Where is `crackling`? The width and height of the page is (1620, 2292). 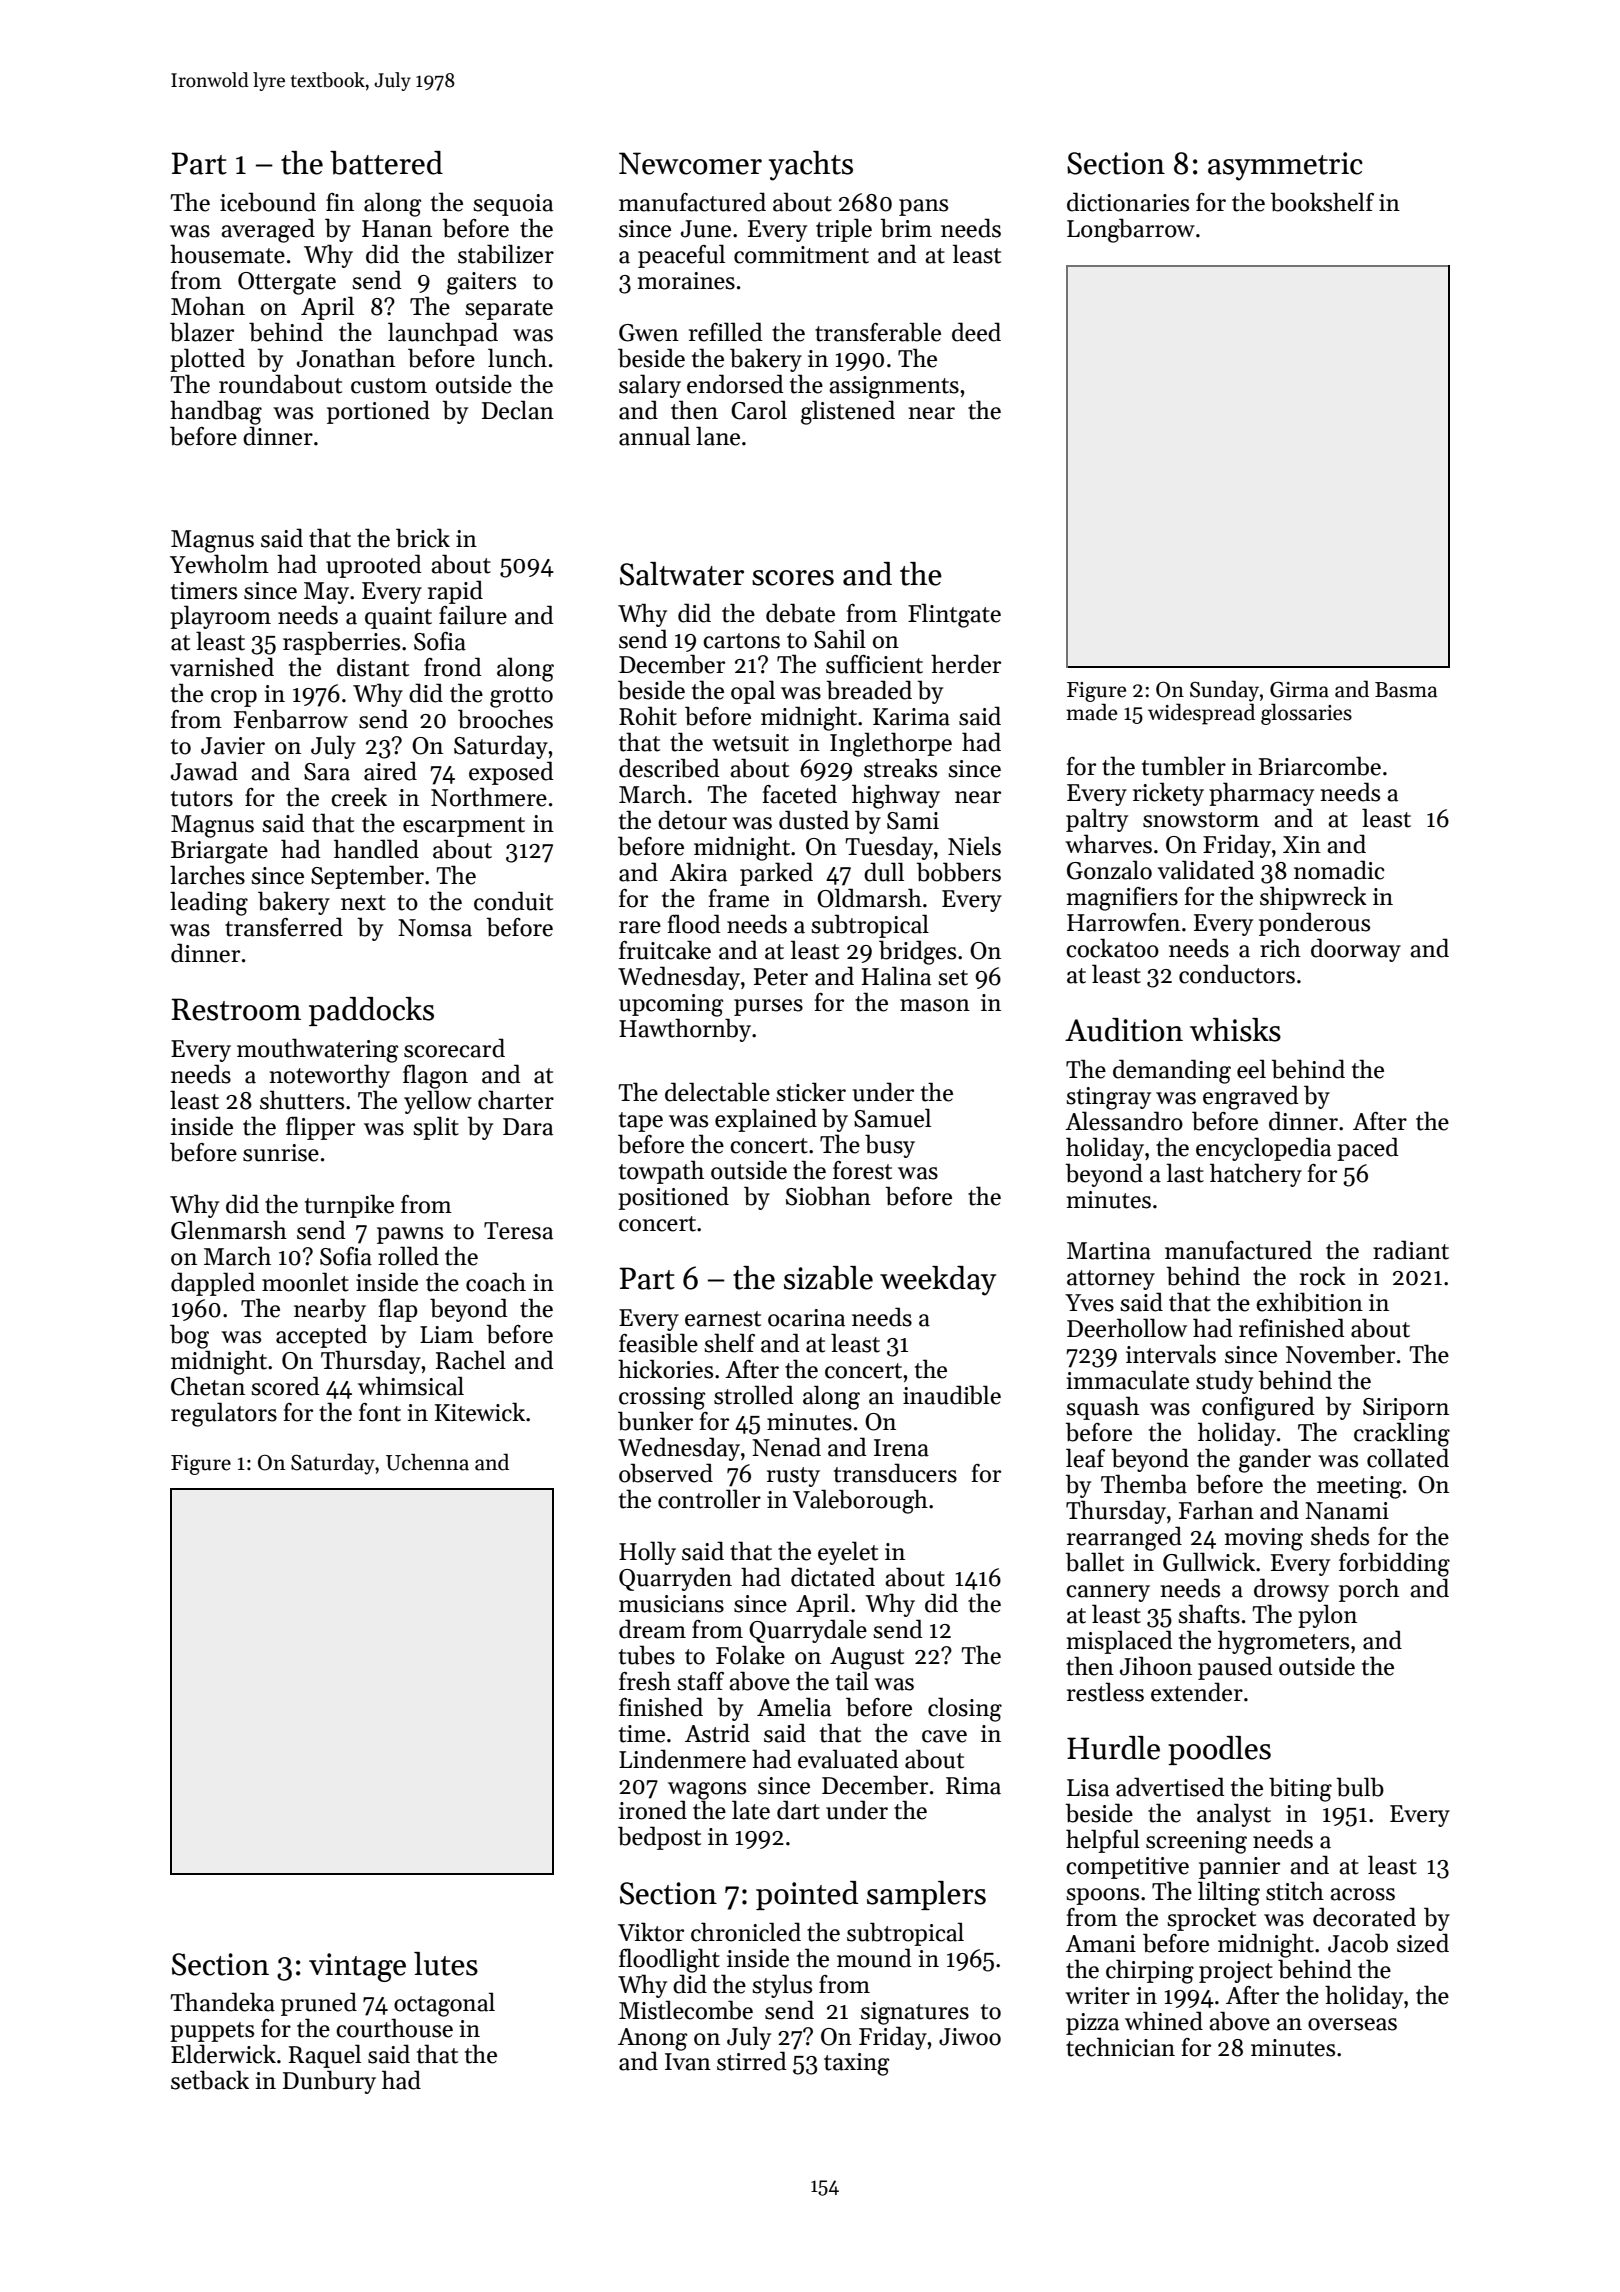
crackling is located at coordinates (1402, 1434).
